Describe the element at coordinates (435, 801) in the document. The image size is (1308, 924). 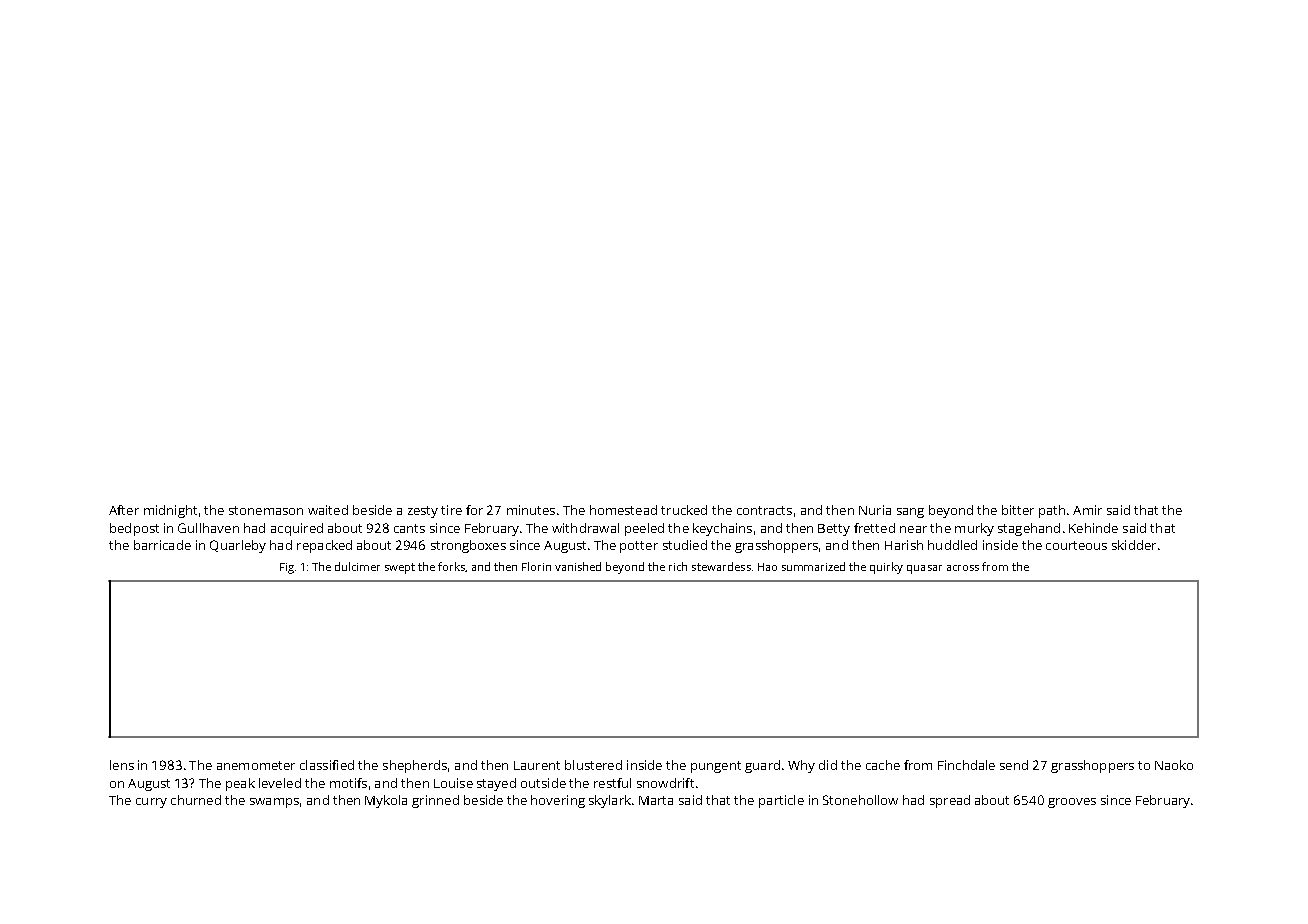
I see `grinned` at that location.
